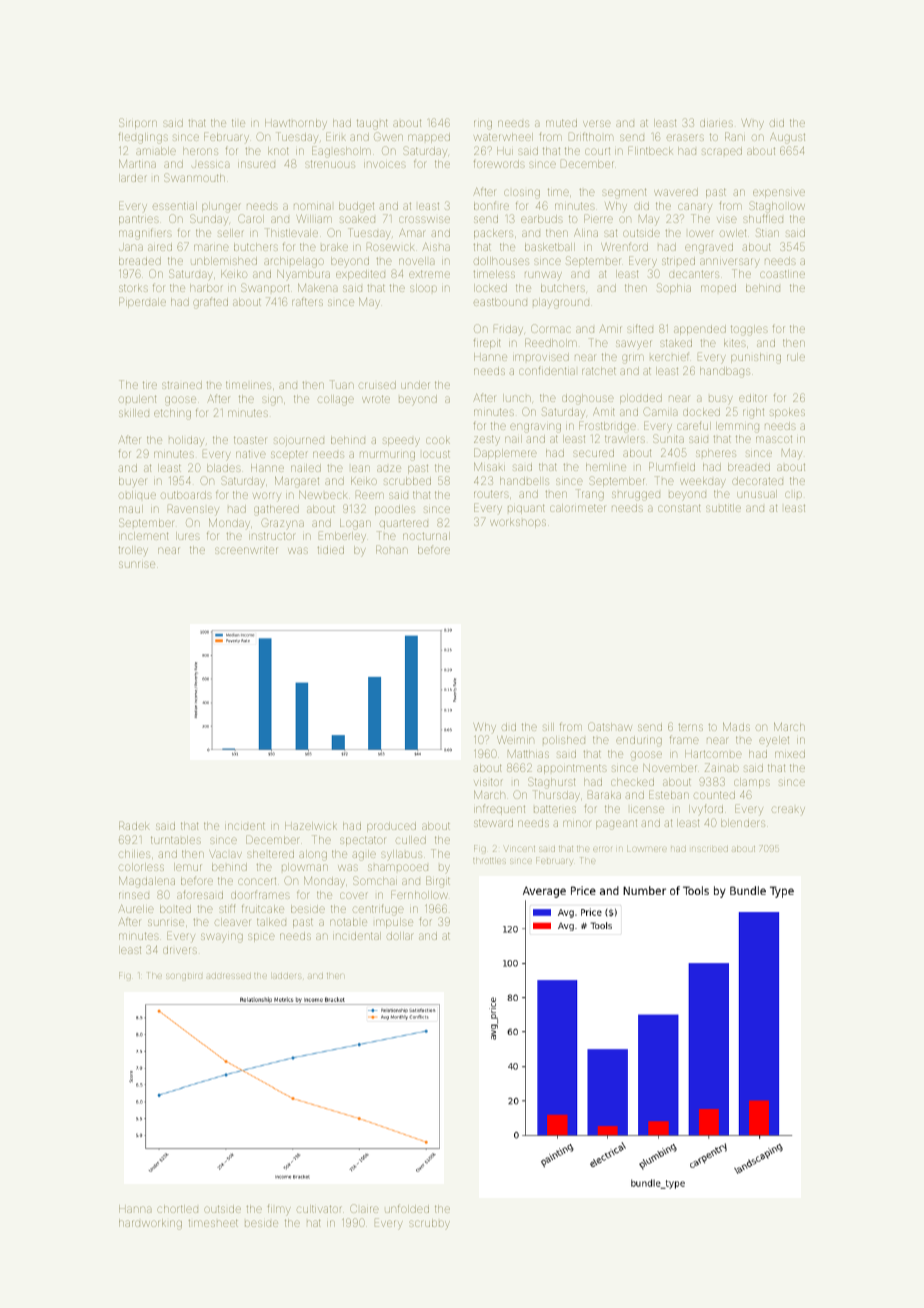 The image size is (924, 1308). What do you see at coordinates (134, 825) in the document?
I see `Radek` at bounding box center [134, 825].
